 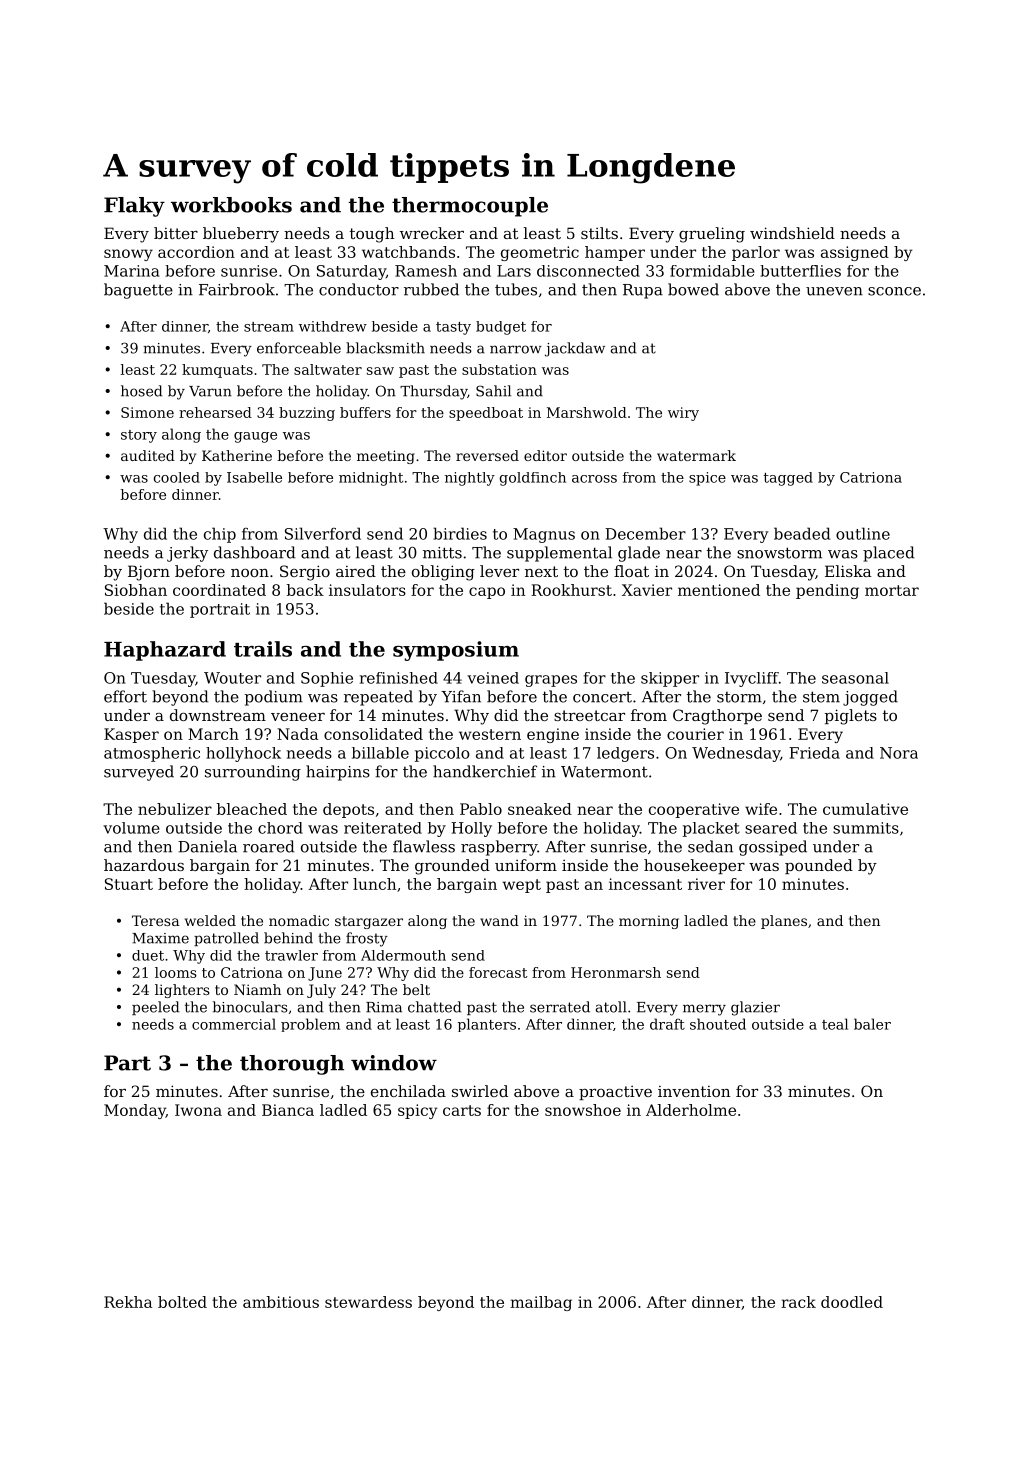 I want to click on Rekha, so click(x=128, y=1302).
